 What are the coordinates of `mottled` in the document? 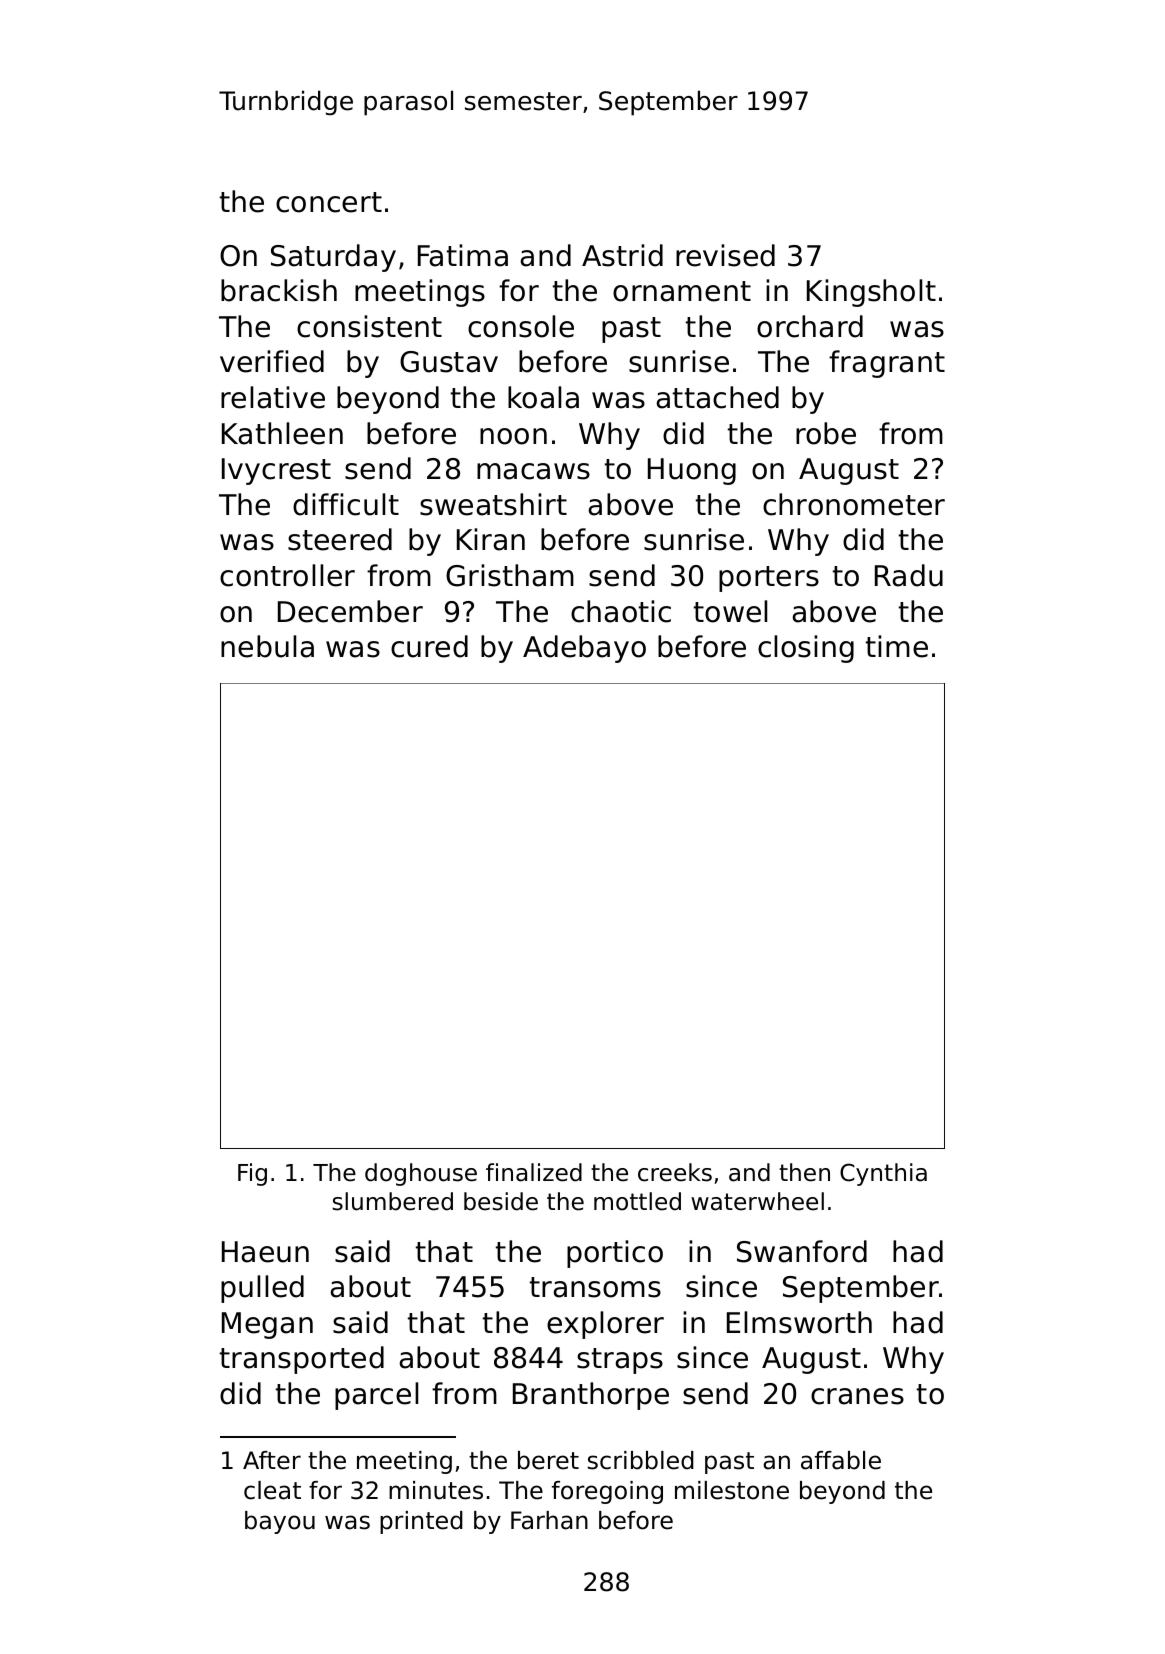 It's located at (637, 1201).
